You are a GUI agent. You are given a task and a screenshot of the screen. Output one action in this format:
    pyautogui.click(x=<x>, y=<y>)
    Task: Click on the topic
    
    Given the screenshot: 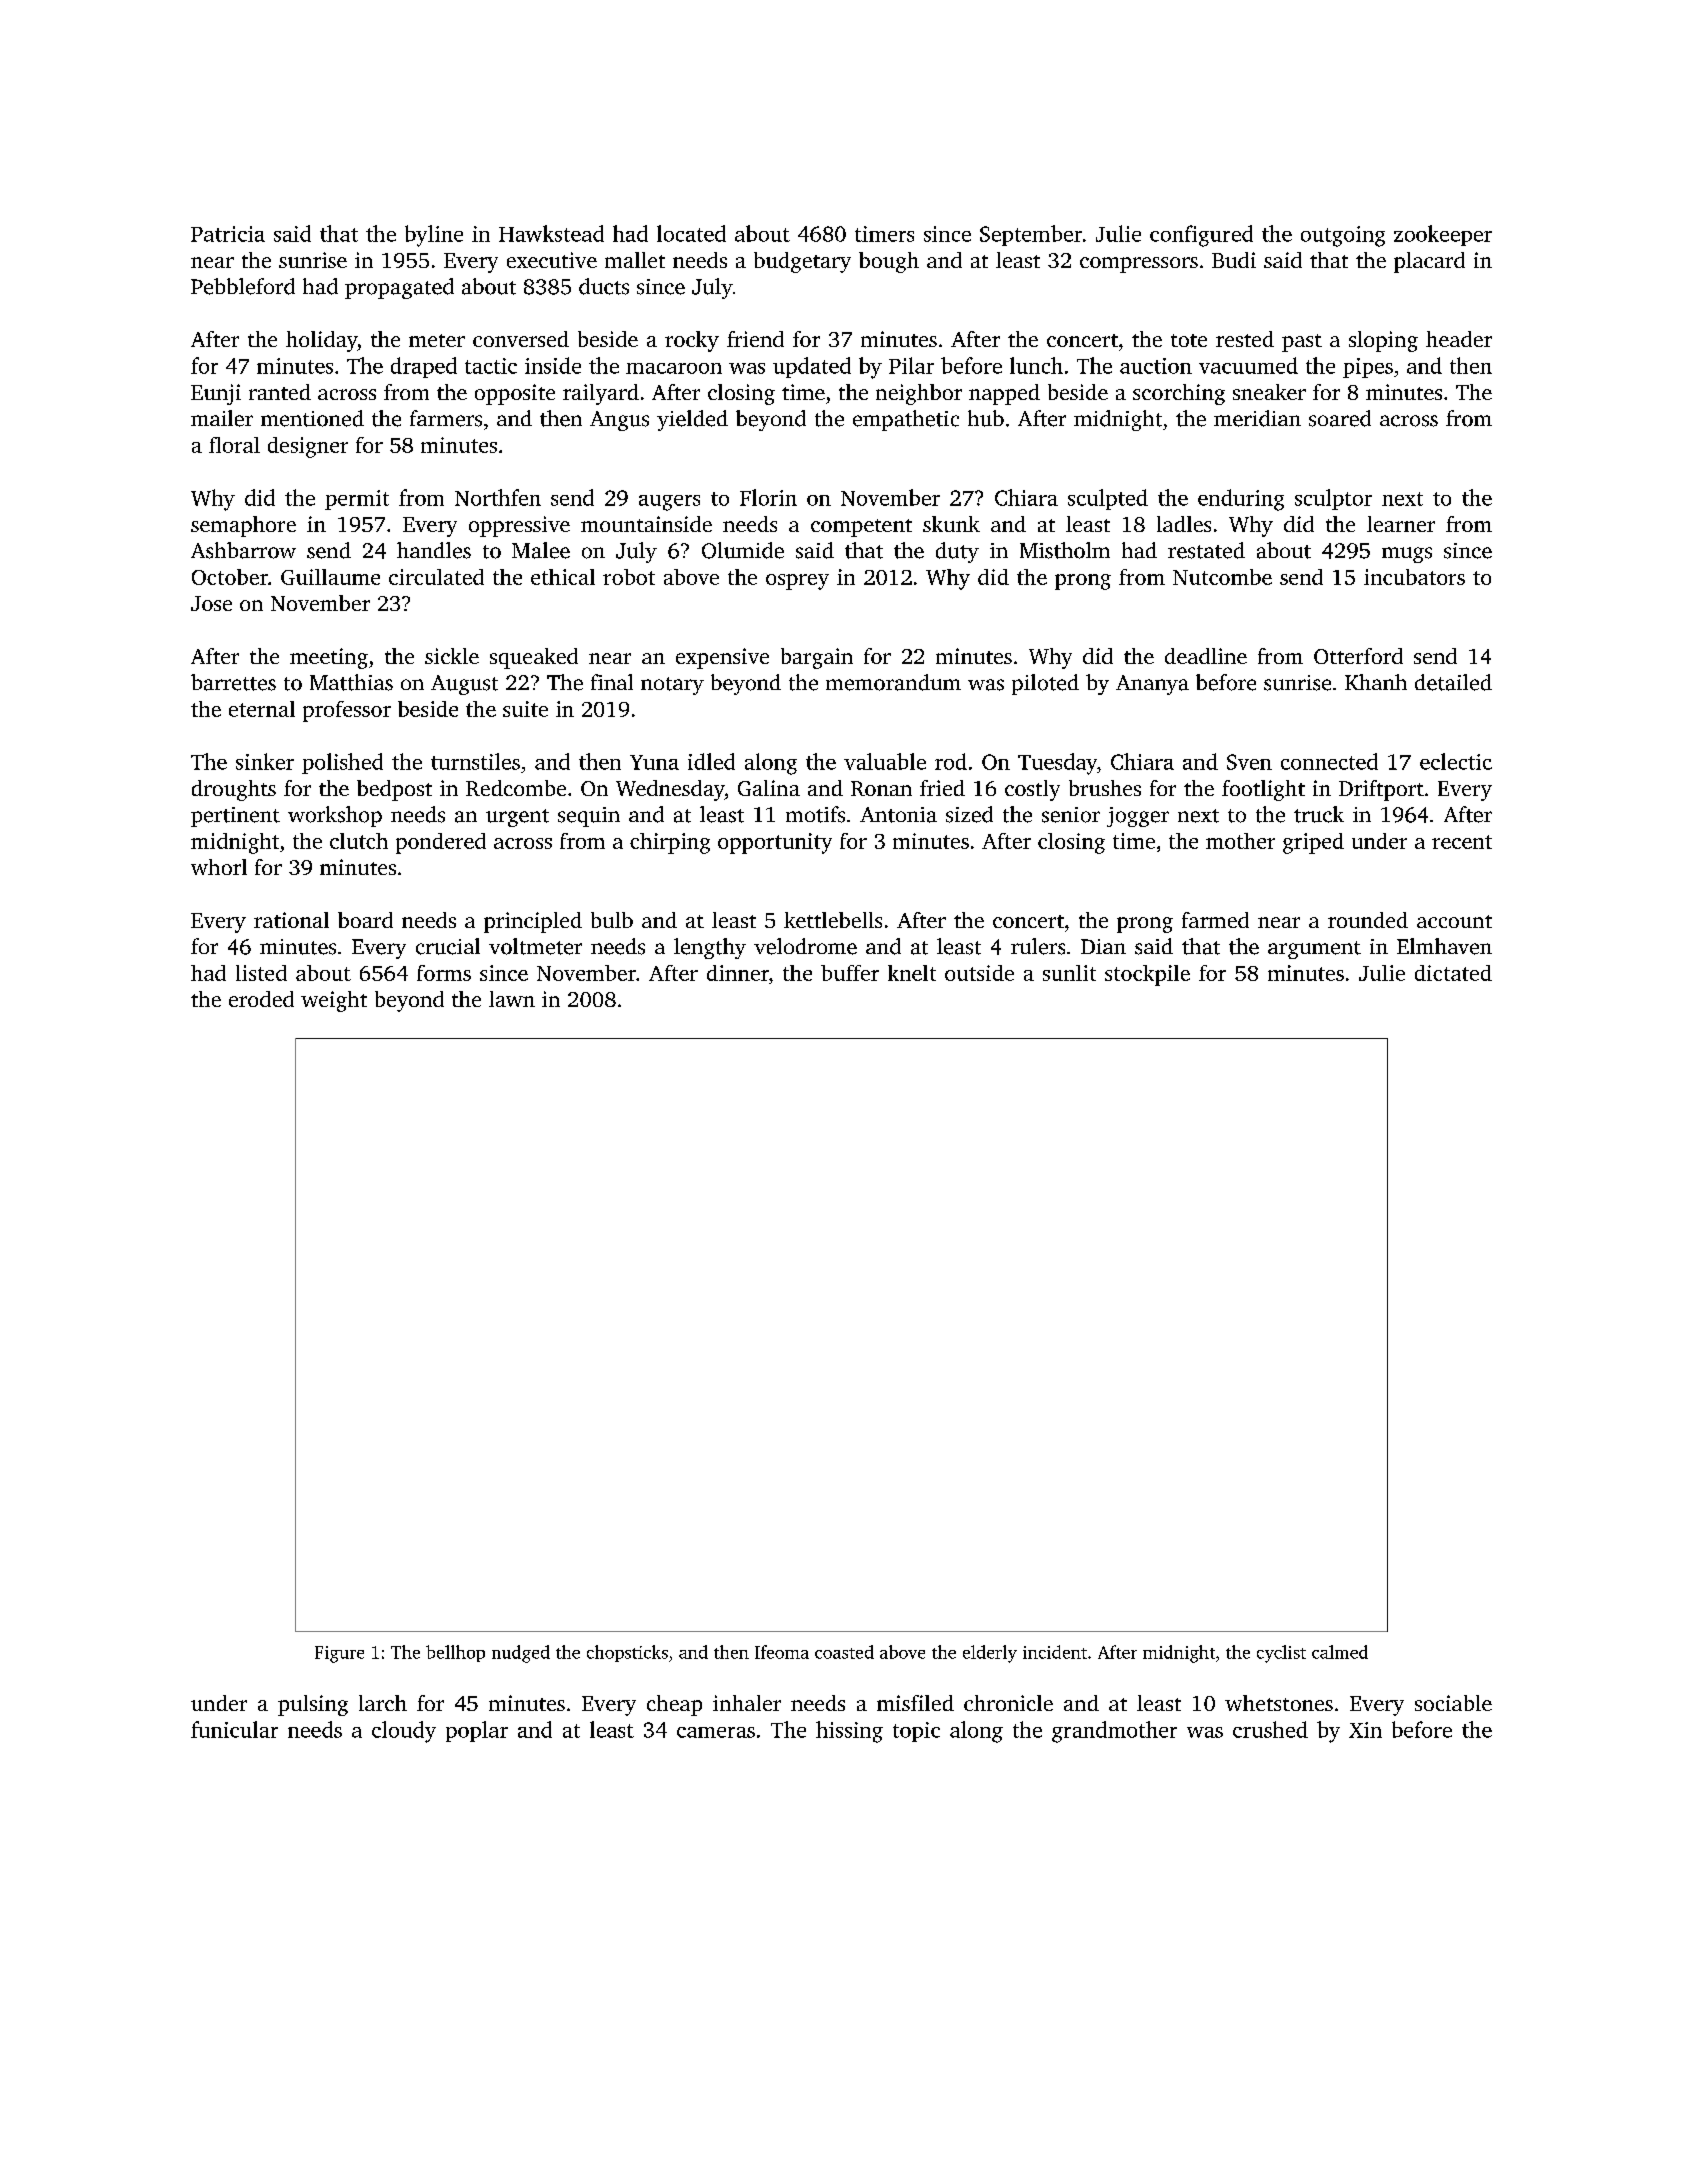 What is the action you would take?
    pyautogui.click(x=916, y=1732)
